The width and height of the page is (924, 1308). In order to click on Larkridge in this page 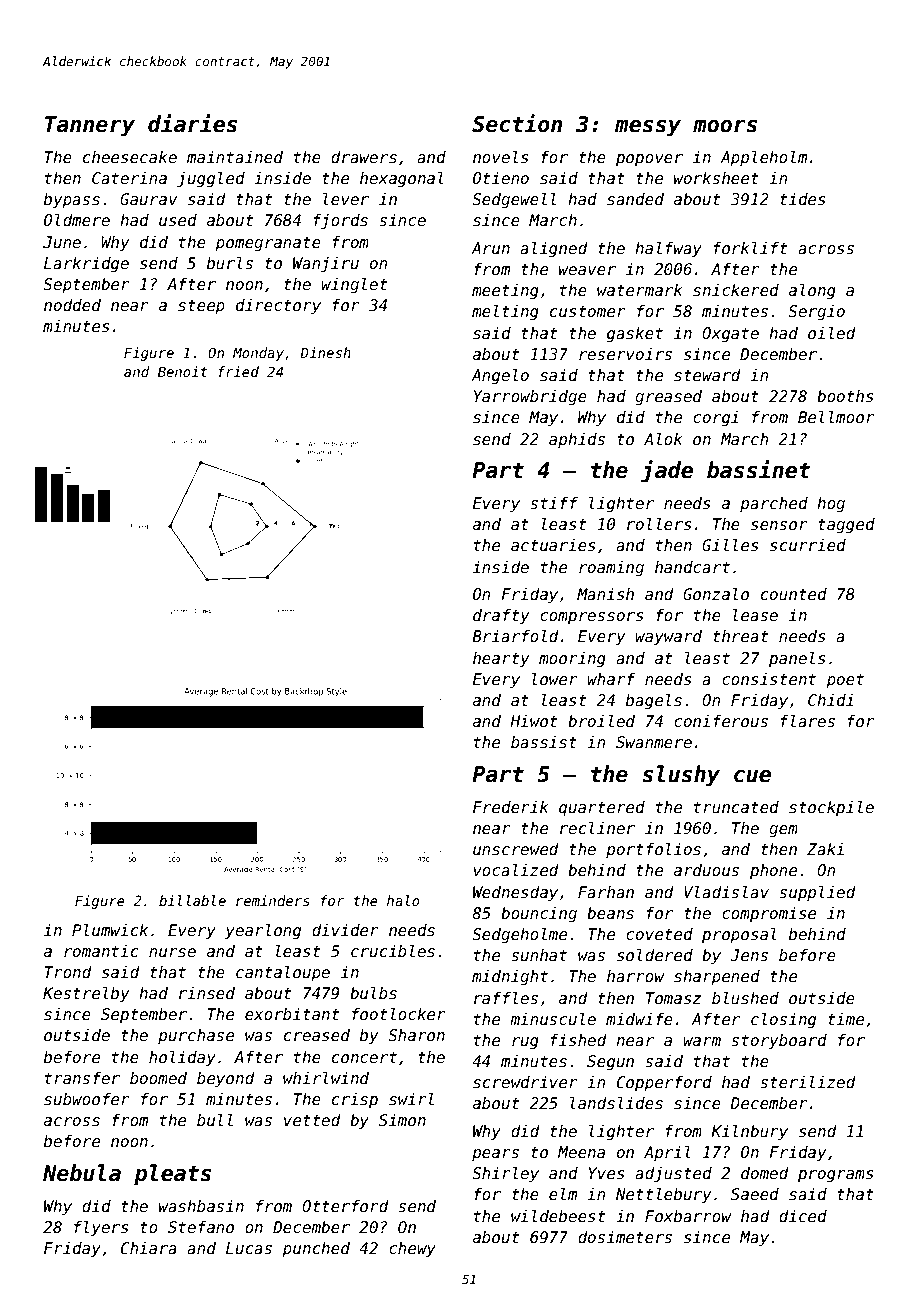, I will do `click(86, 264)`.
